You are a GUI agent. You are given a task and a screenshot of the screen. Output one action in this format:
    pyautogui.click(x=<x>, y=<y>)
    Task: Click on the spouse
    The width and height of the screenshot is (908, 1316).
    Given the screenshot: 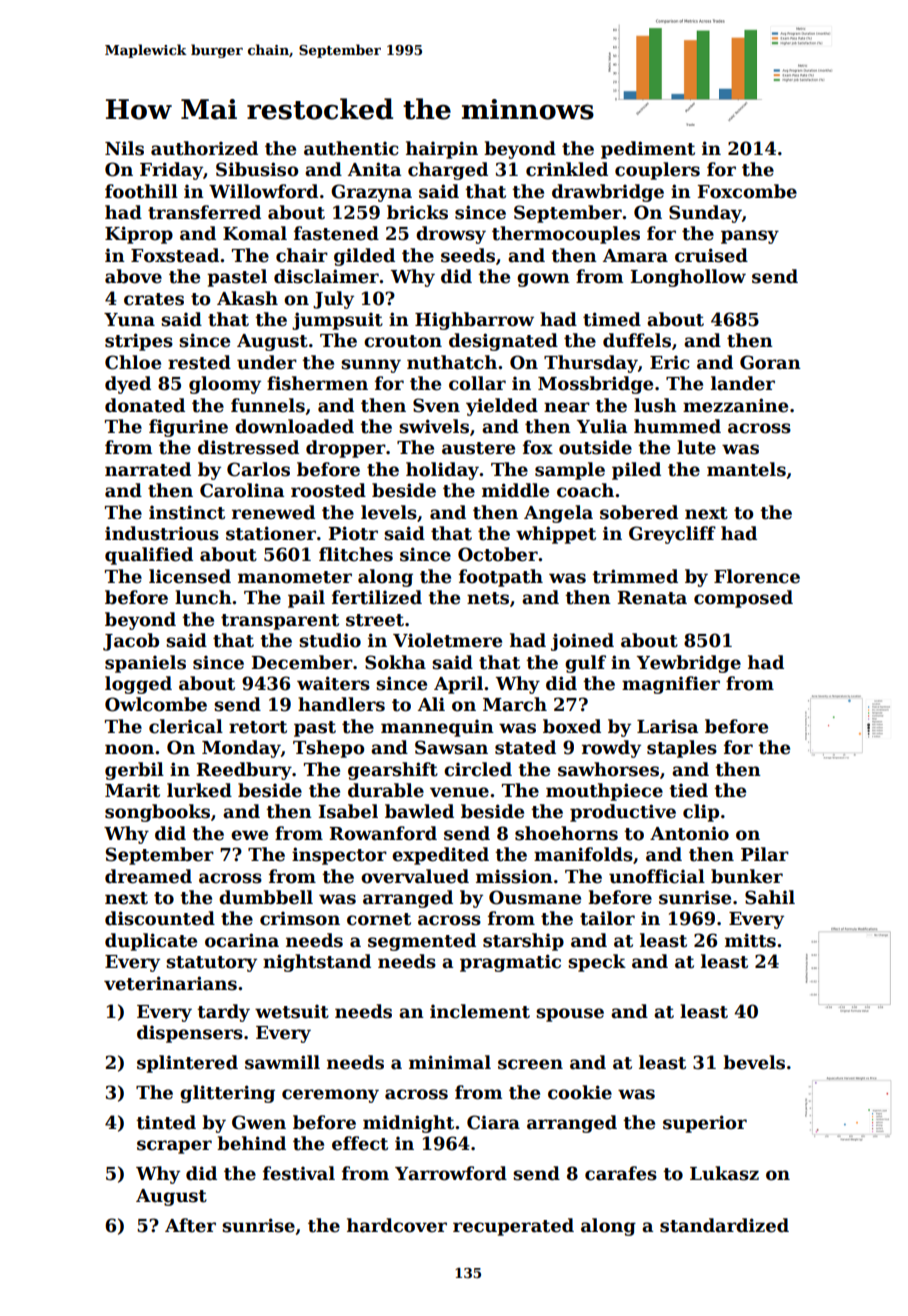 What is the action you would take?
    pyautogui.click(x=570, y=1015)
